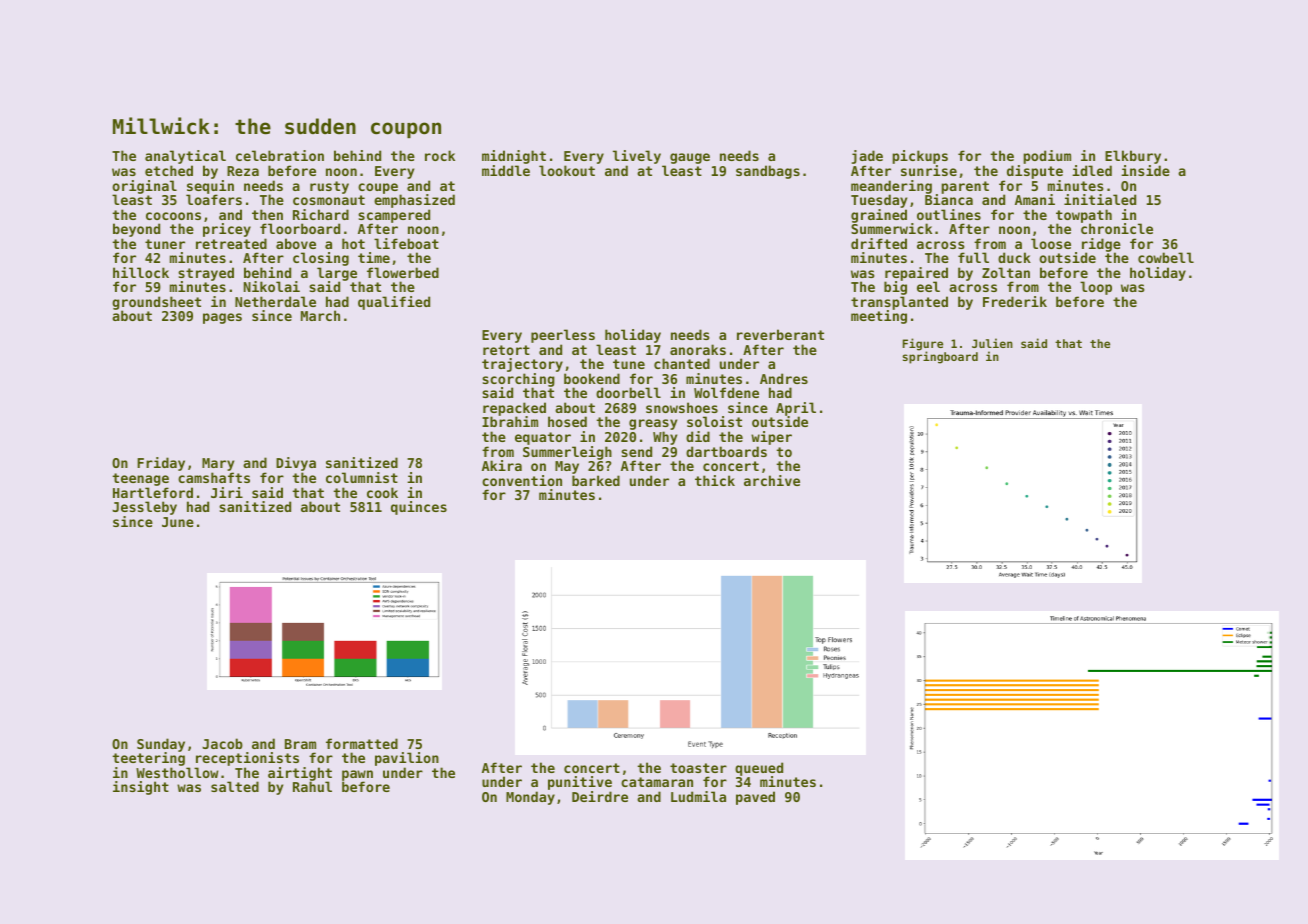  What do you see at coordinates (144, 508) in the page?
I see `Jessleby` at bounding box center [144, 508].
